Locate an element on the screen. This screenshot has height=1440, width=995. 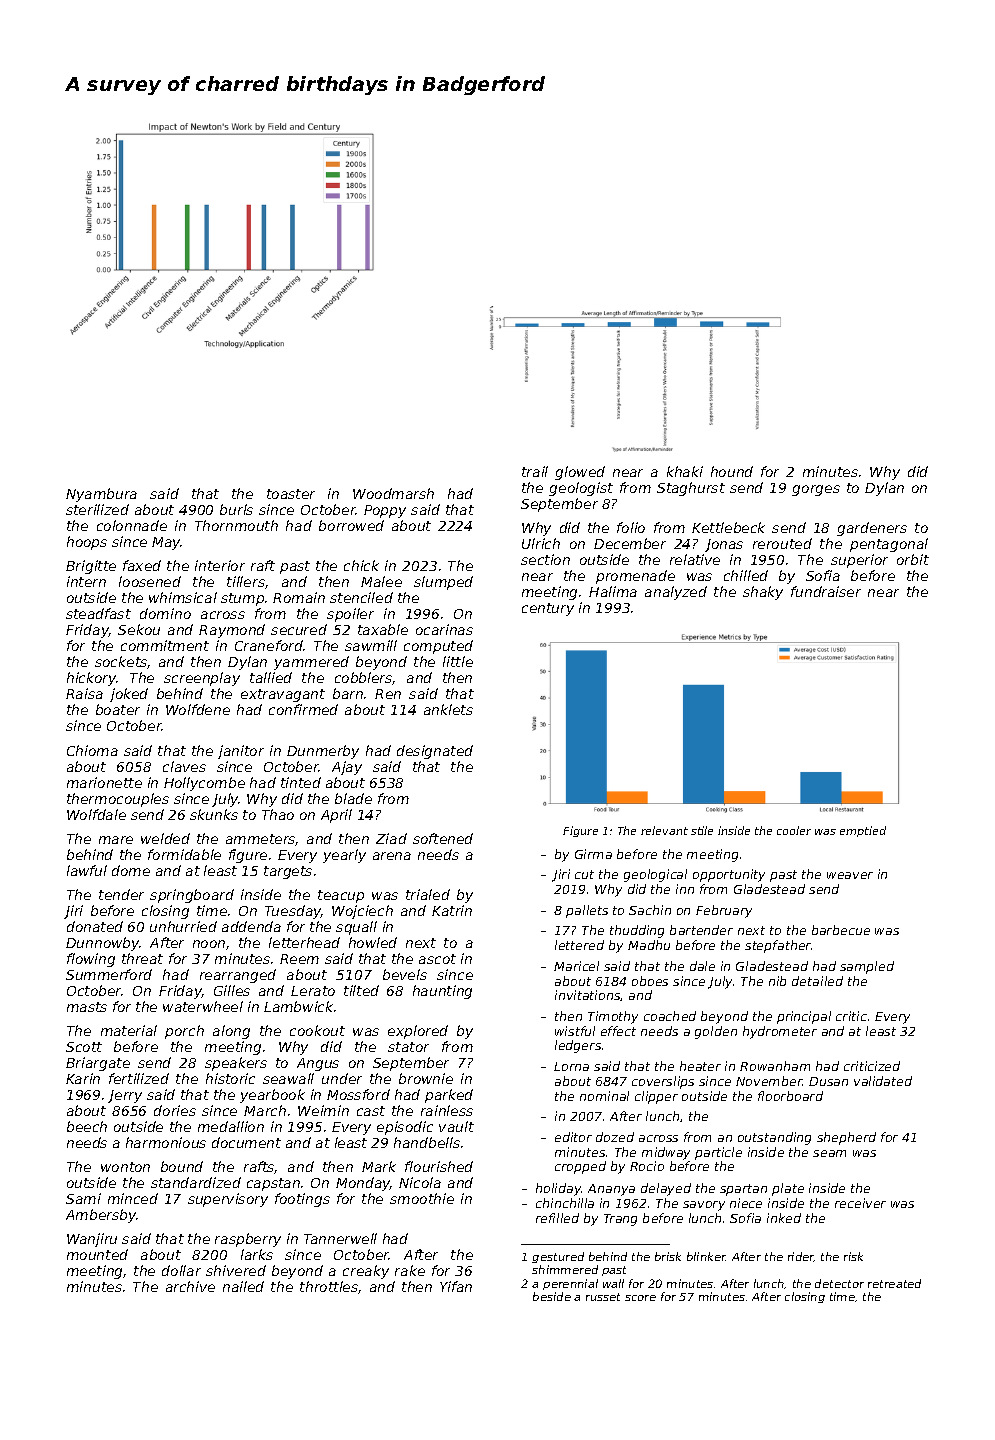
Maricel is located at coordinates (576, 966).
